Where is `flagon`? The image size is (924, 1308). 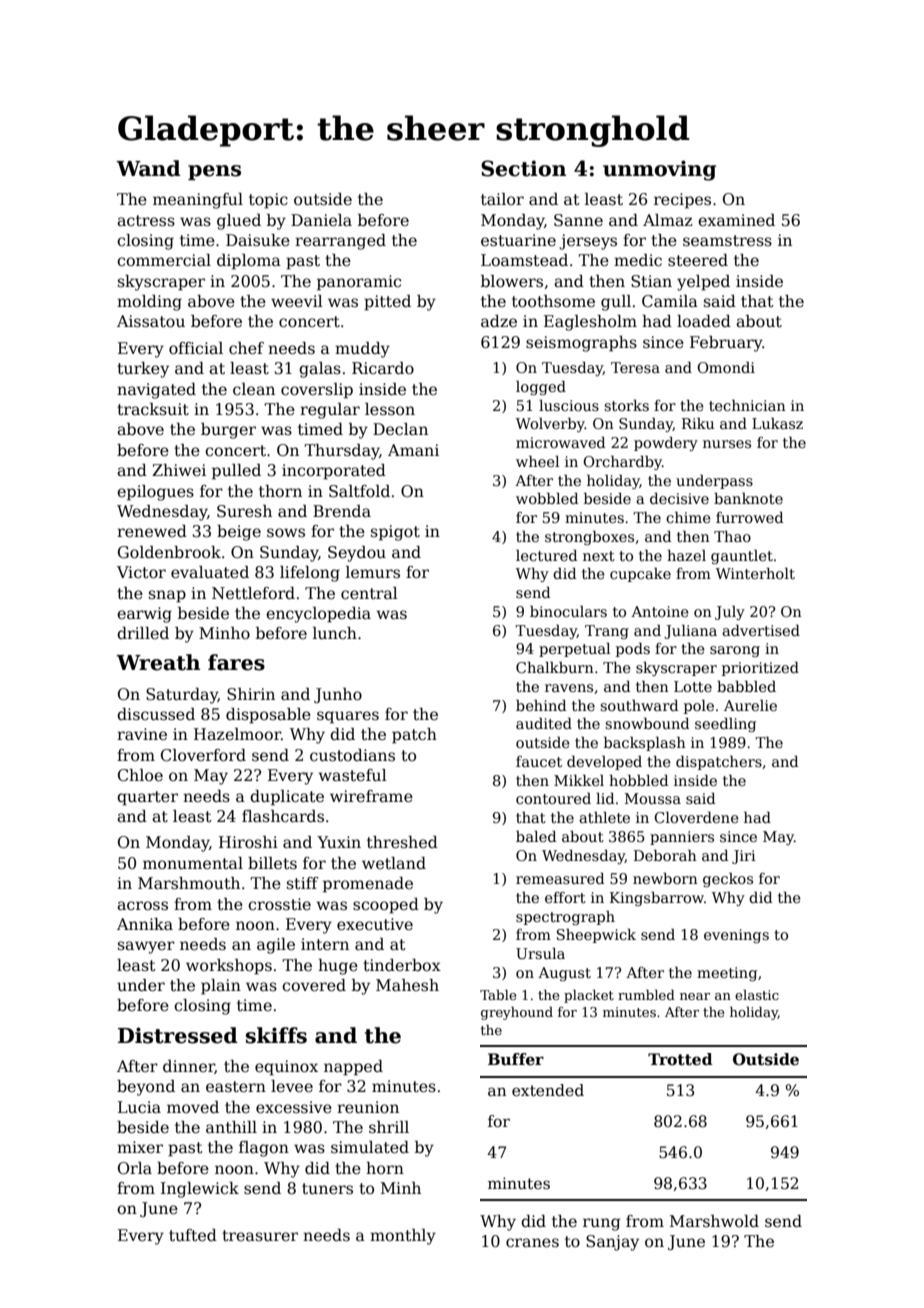
flagon is located at coordinates (264, 1149).
